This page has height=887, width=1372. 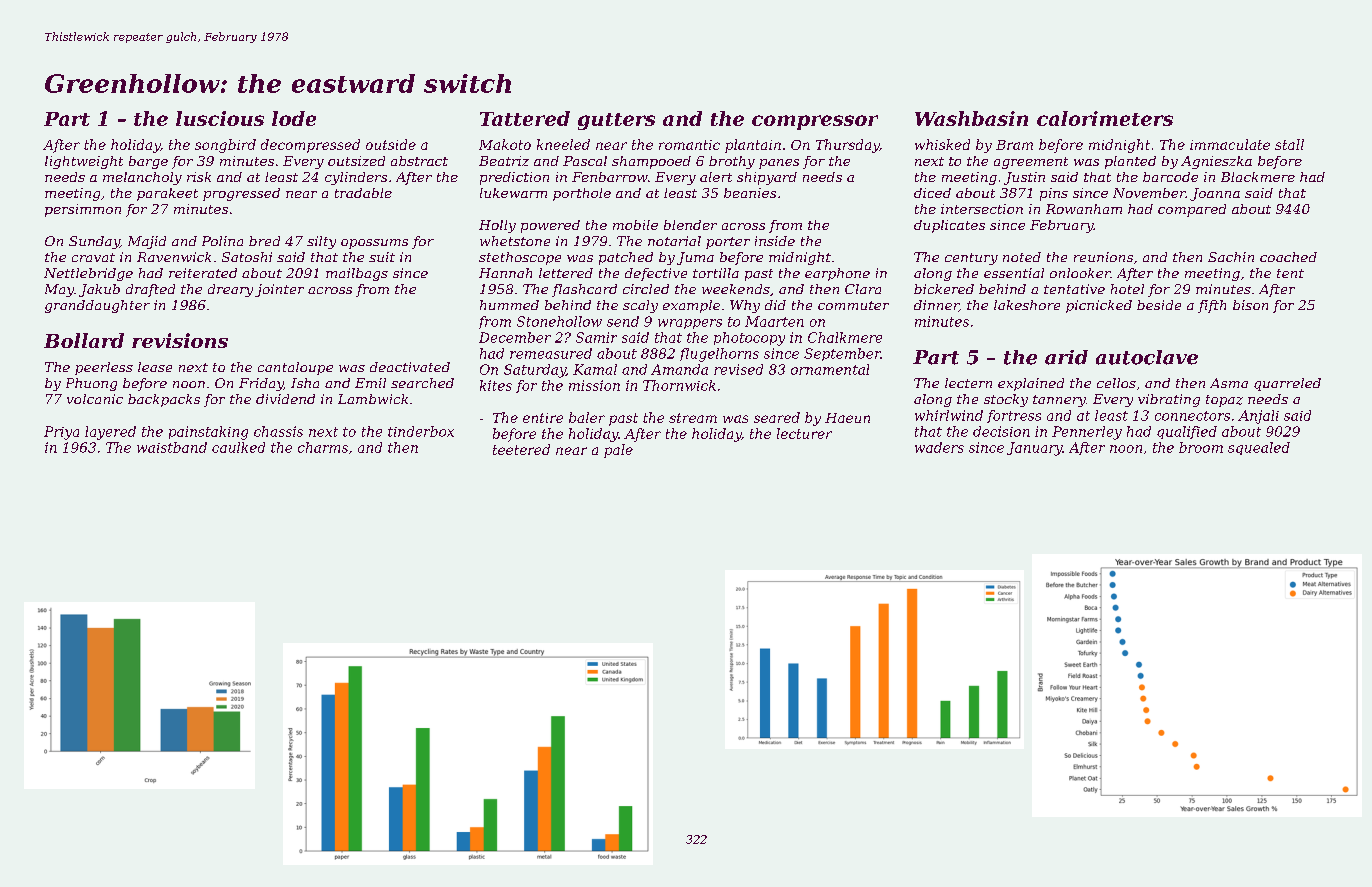 I want to click on compressor, so click(x=815, y=122).
